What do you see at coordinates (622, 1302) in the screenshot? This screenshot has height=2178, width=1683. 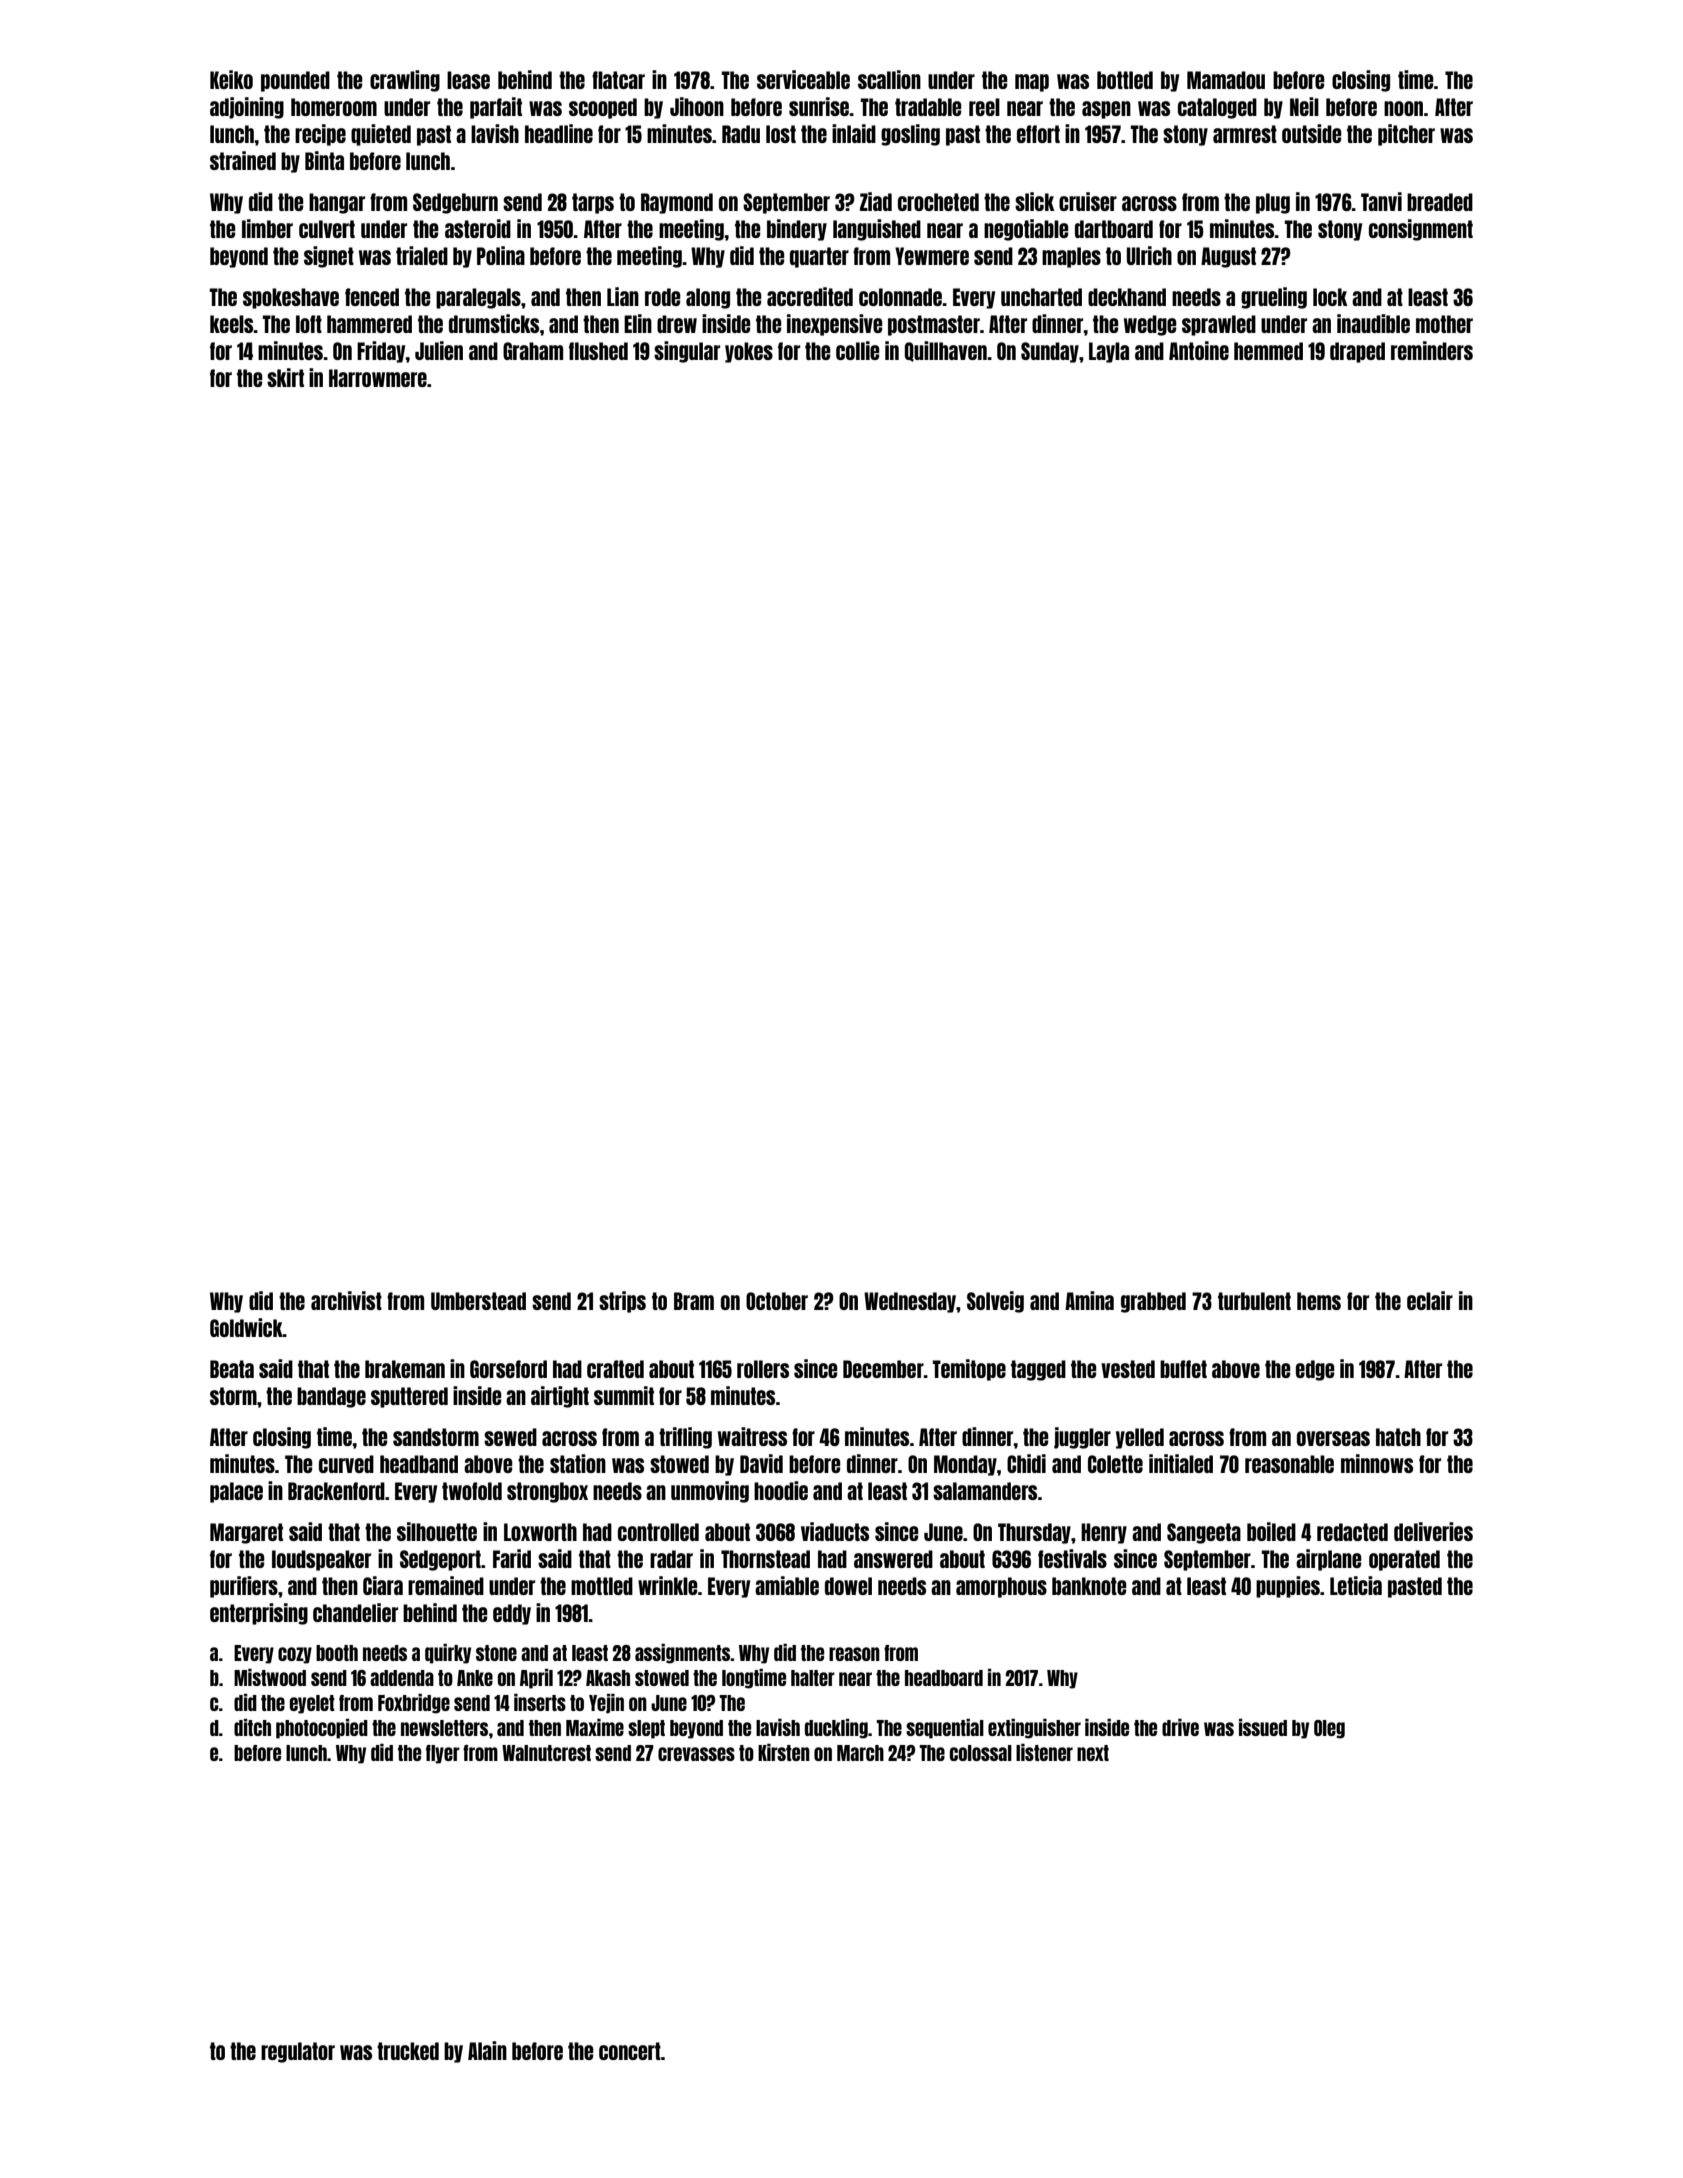 I see `strips` at bounding box center [622, 1302].
